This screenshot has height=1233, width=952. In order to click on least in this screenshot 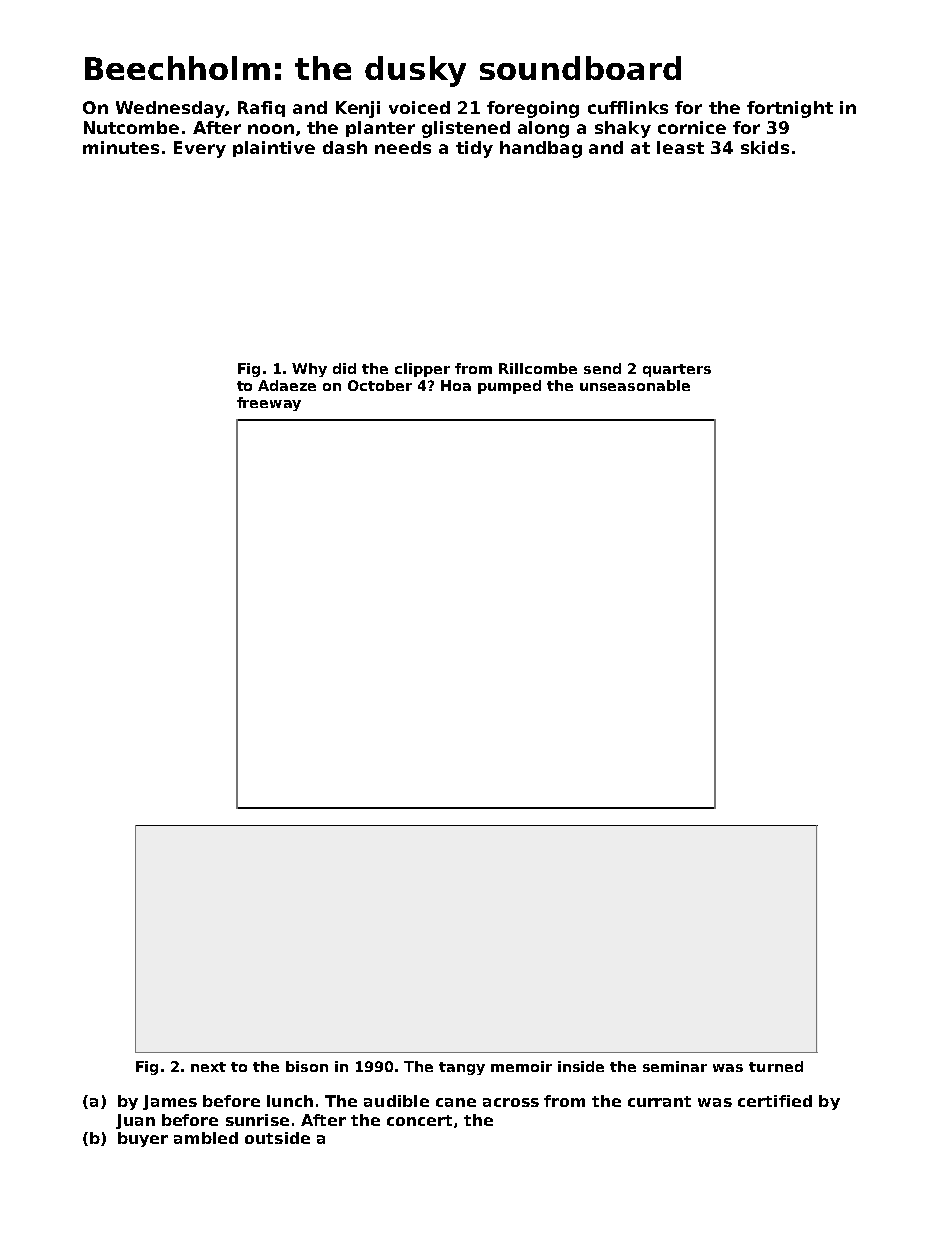, I will do `click(680, 147)`.
